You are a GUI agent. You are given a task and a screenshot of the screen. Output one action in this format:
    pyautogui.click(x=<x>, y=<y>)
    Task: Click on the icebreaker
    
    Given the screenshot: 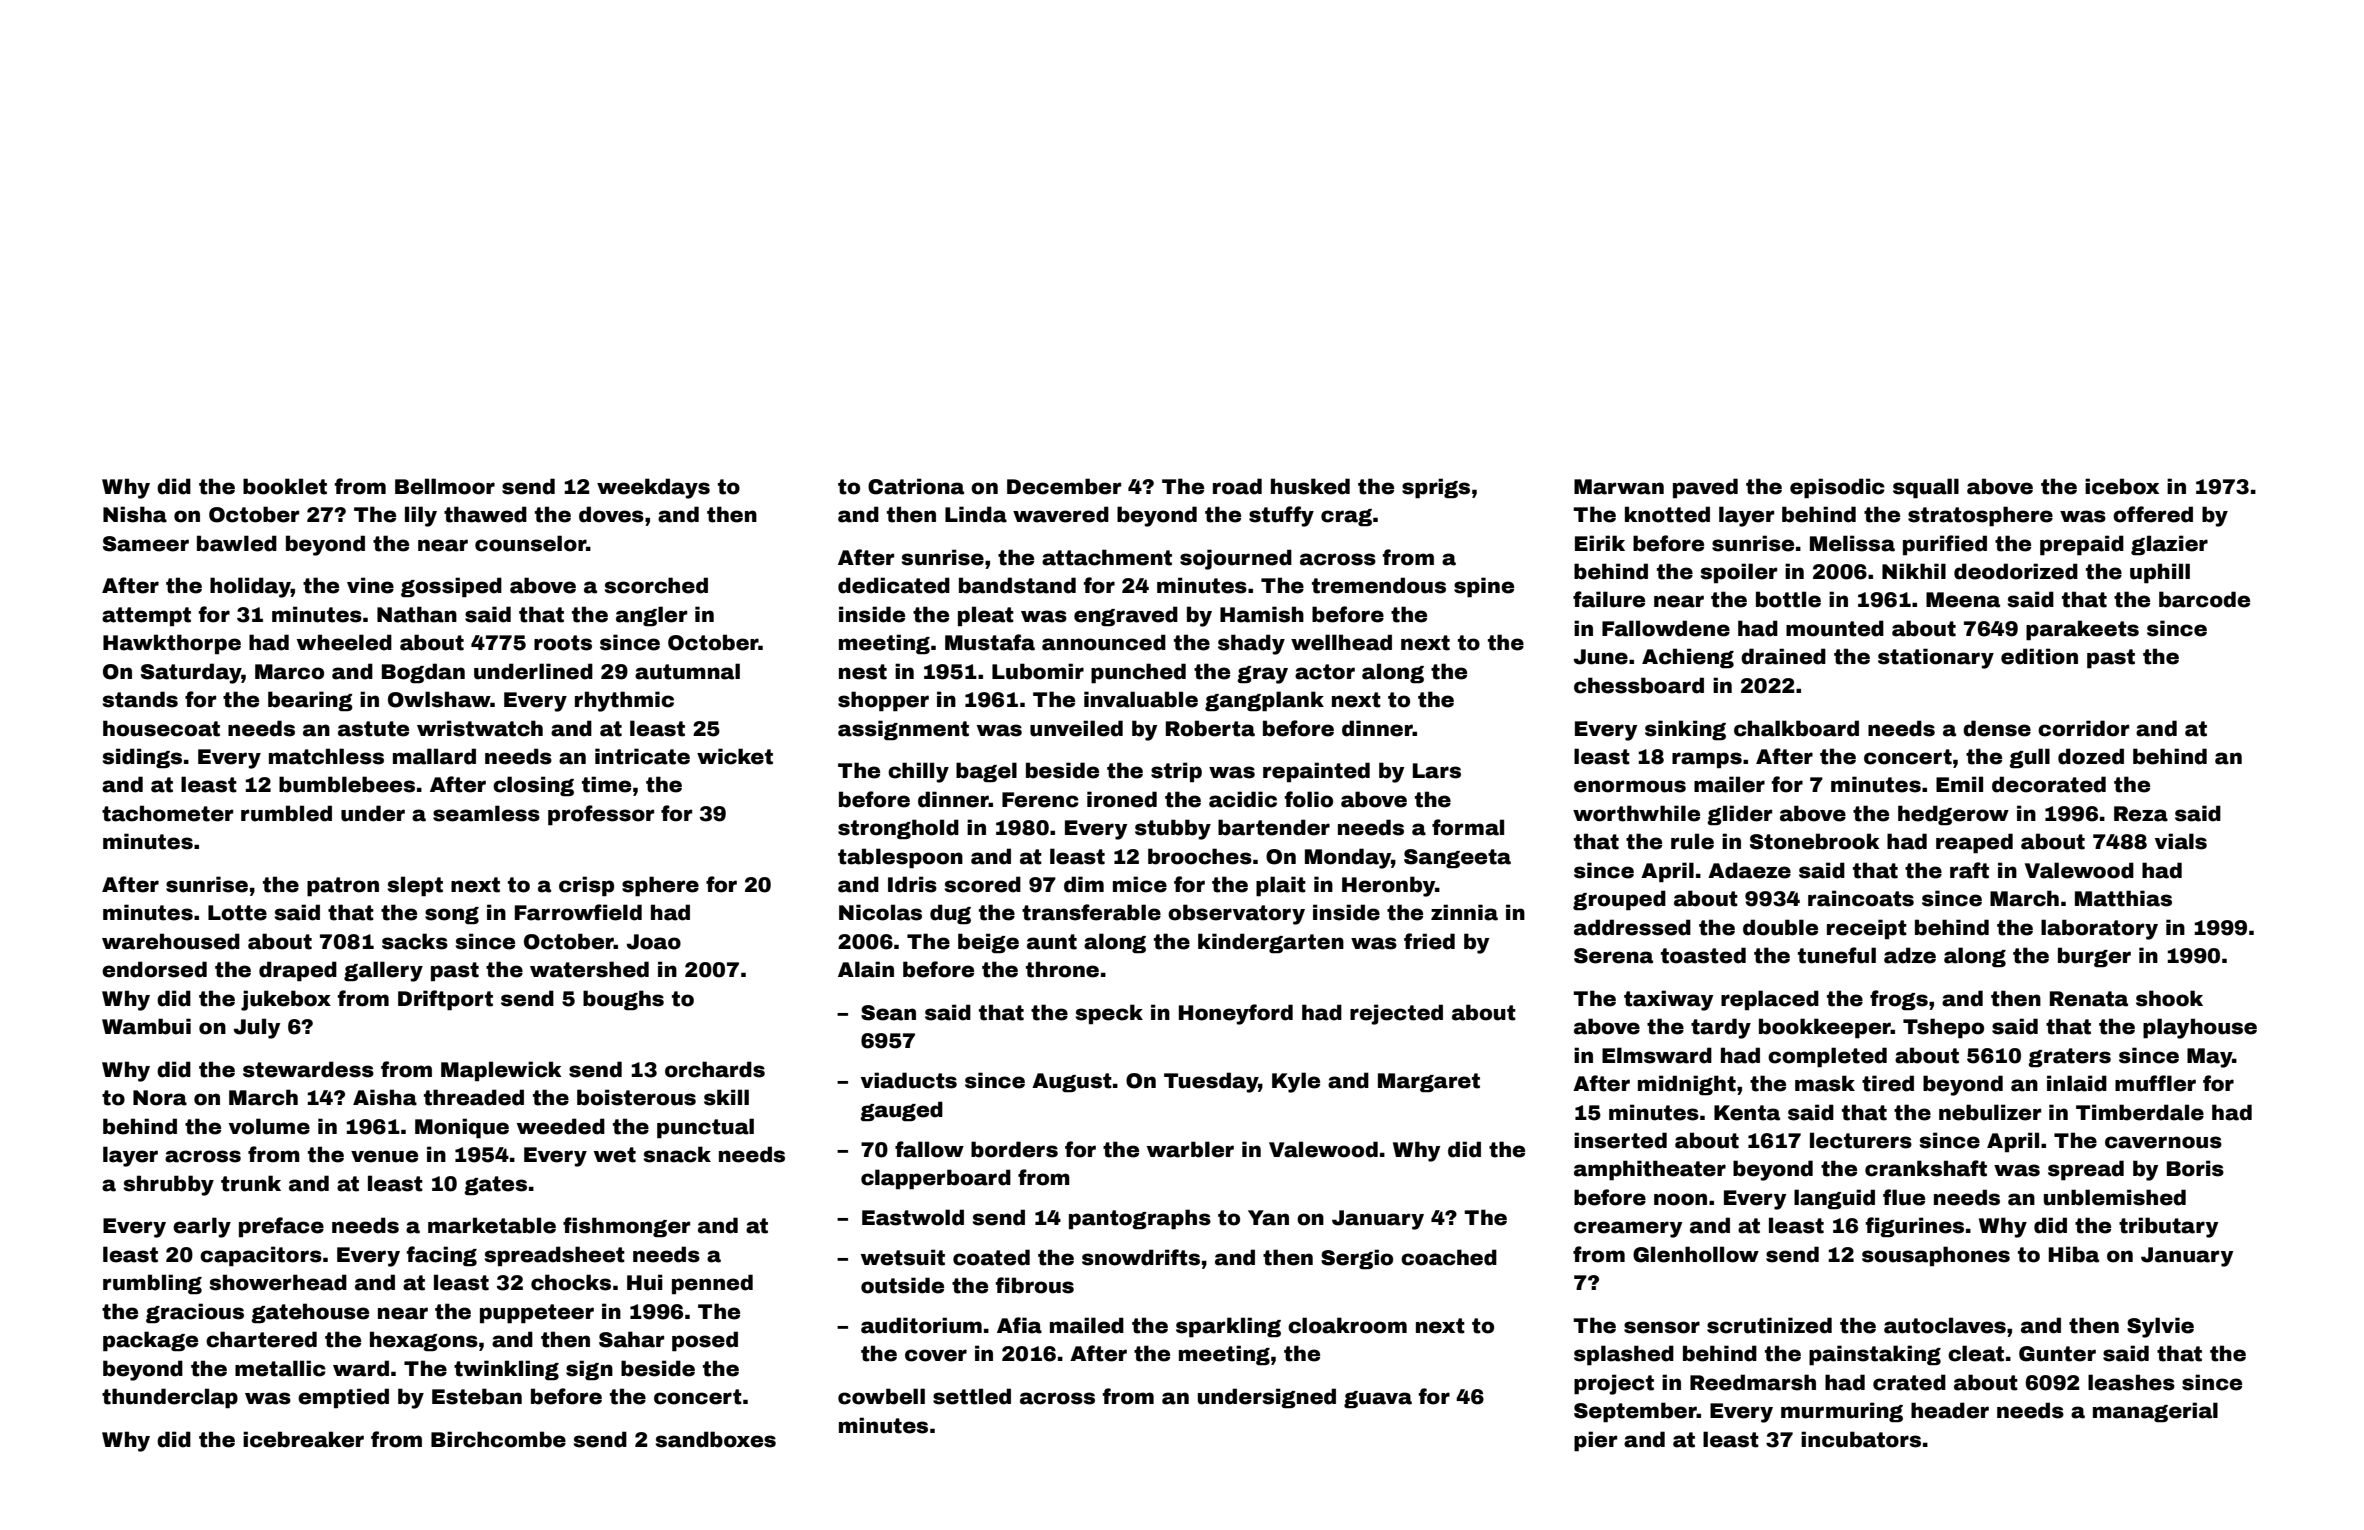 What is the action you would take?
    pyautogui.click(x=303, y=1439)
